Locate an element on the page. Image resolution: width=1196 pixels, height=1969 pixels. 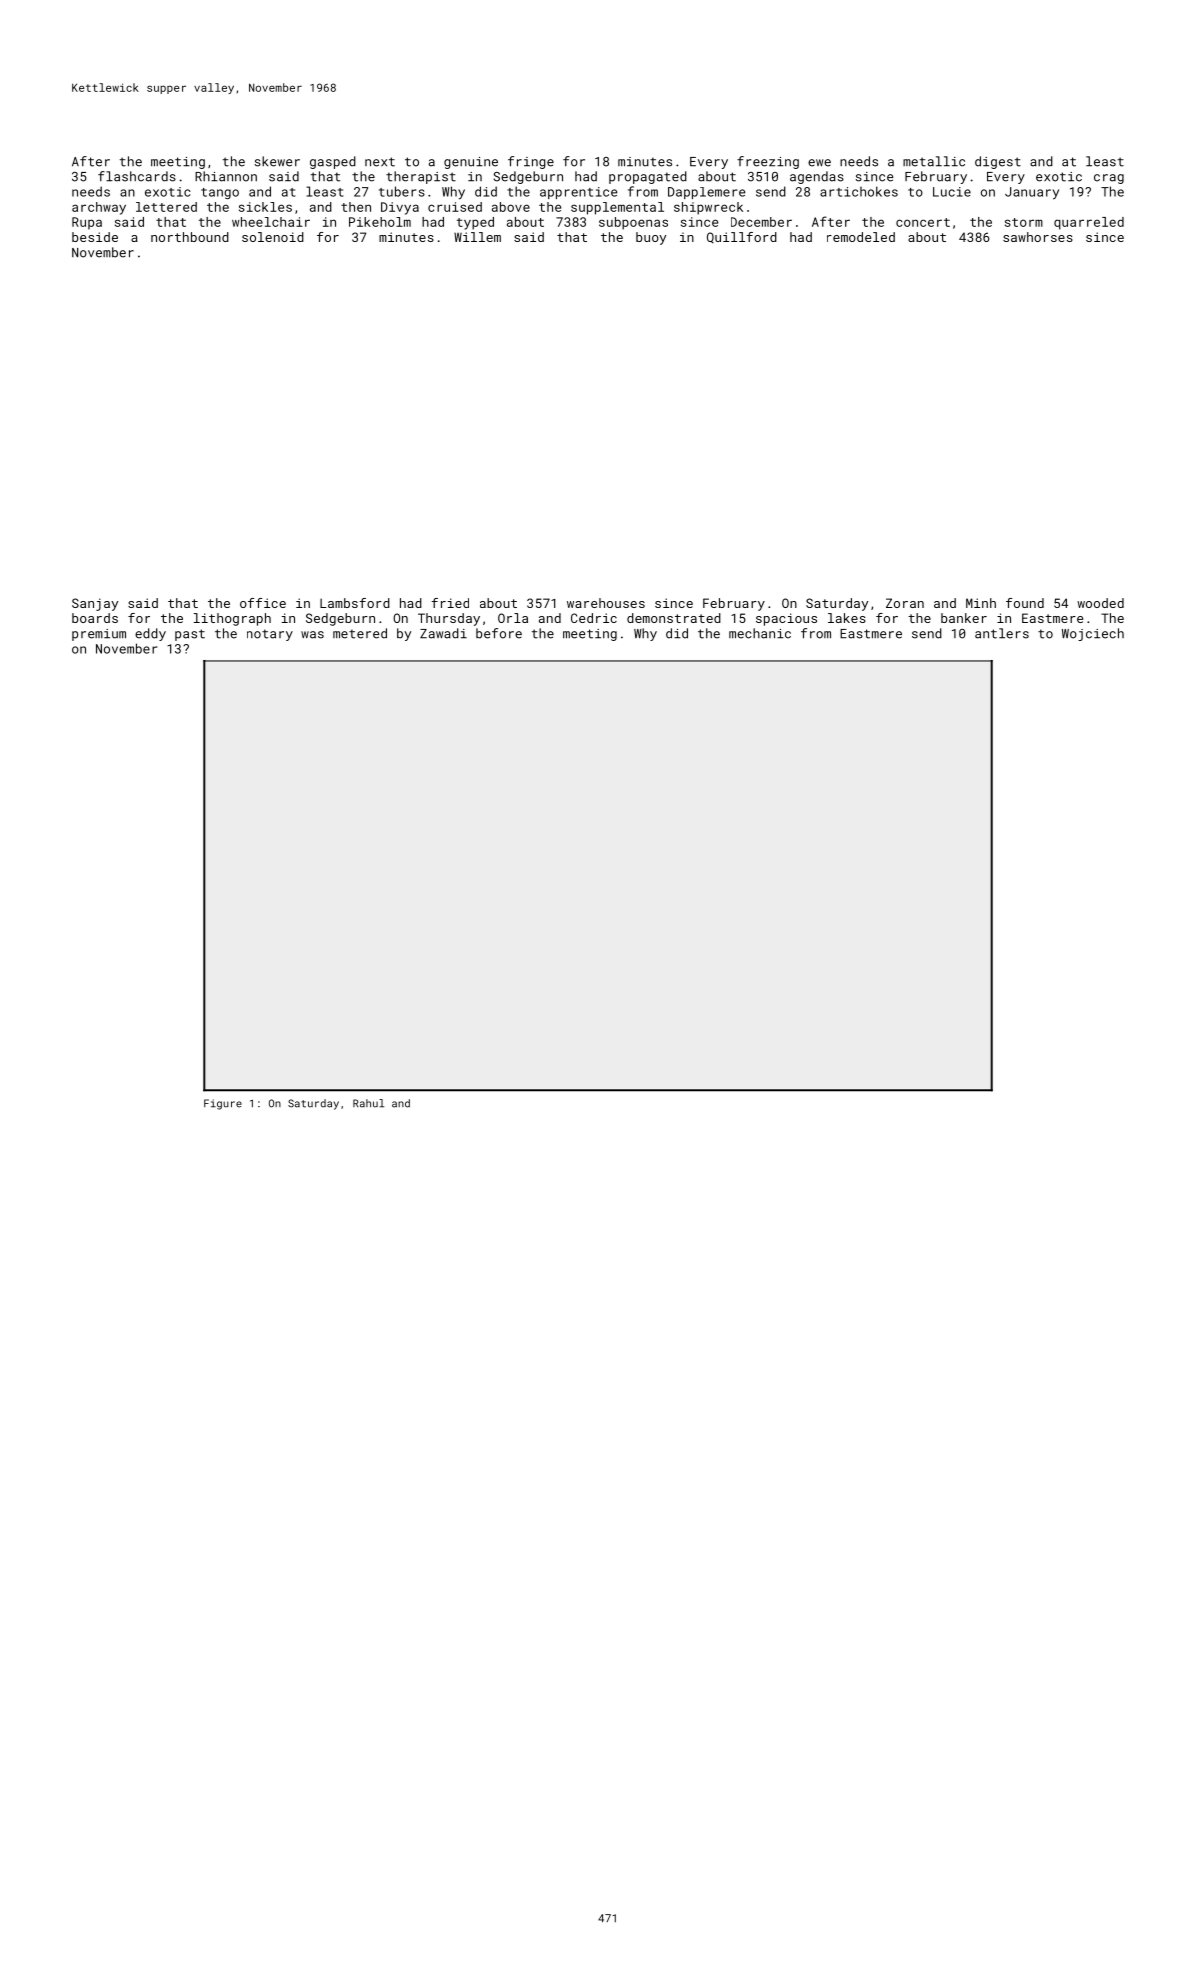
remodeled is located at coordinates (861, 237).
